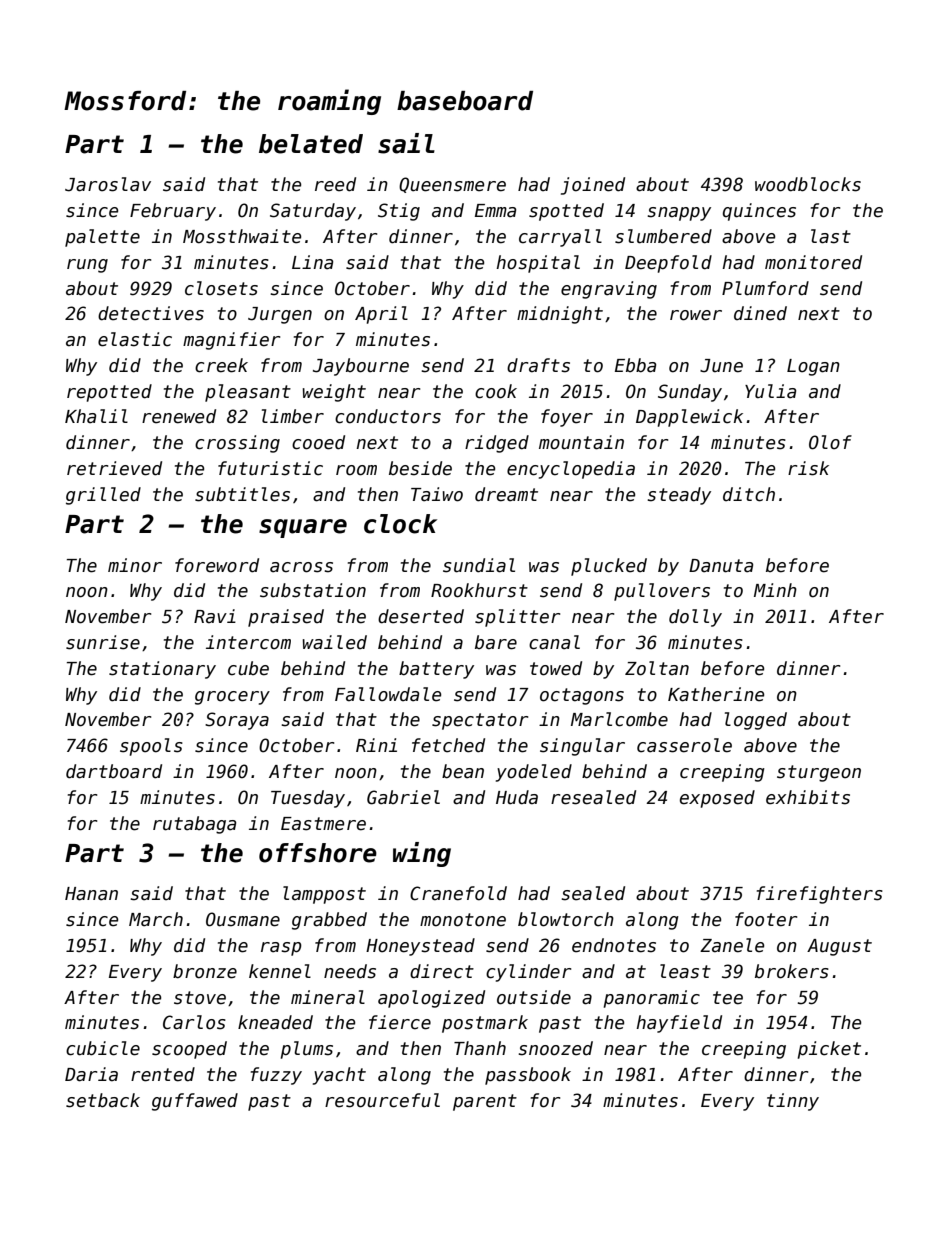 The width and height of the page is (952, 1233). I want to click on belated, so click(311, 144).
